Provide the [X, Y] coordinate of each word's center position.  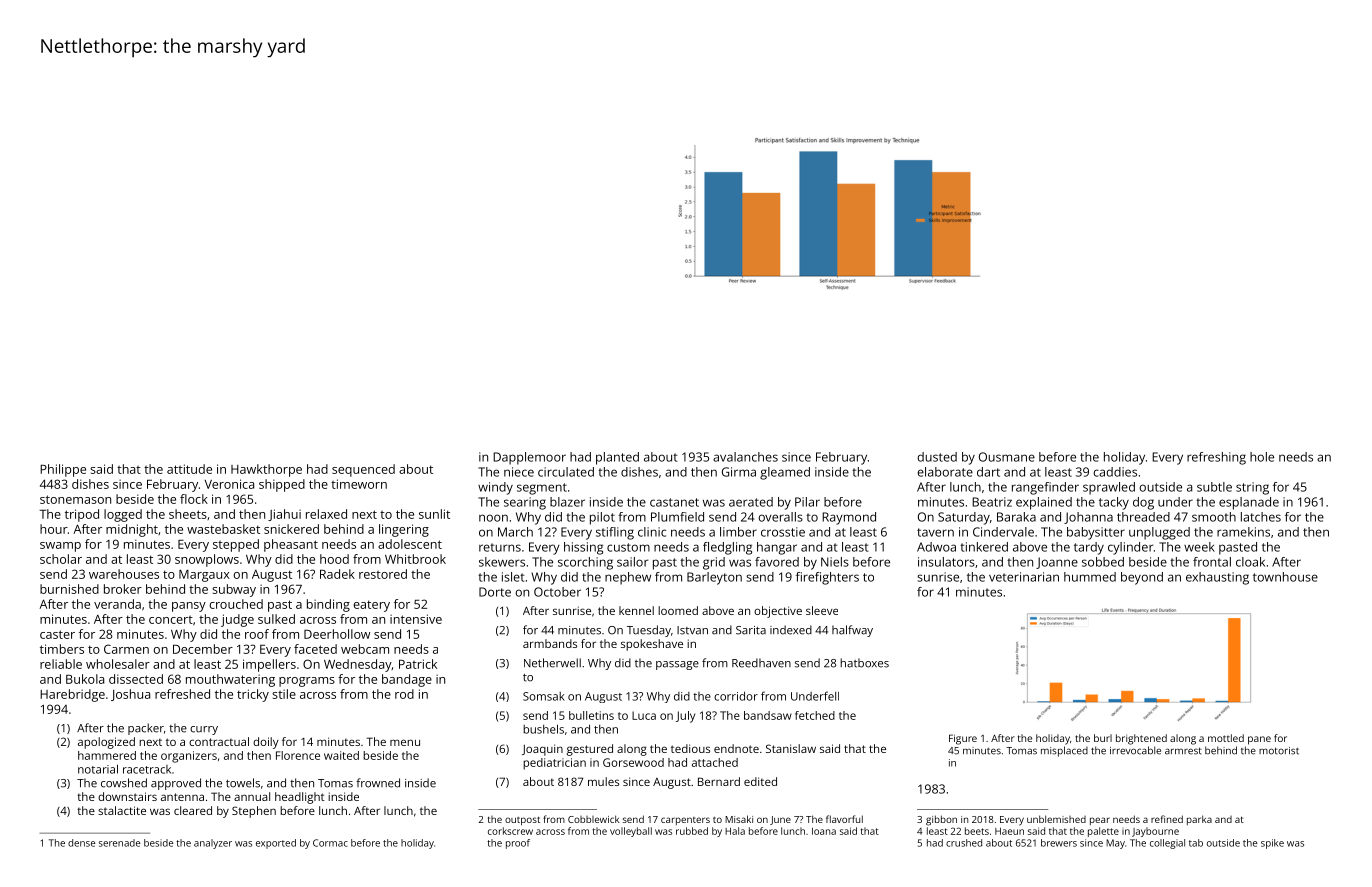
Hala [735, 831]
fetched [815, 715]
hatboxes [864, 663]
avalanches [745, 457]
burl [1103, 738]
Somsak [544, 696]
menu [405, 742]
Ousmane [1007, 457]
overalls [780, 517]
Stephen [254, 812]
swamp [60, 547]
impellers [269, 665]
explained [1044, 503]
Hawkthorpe [266, 470]
